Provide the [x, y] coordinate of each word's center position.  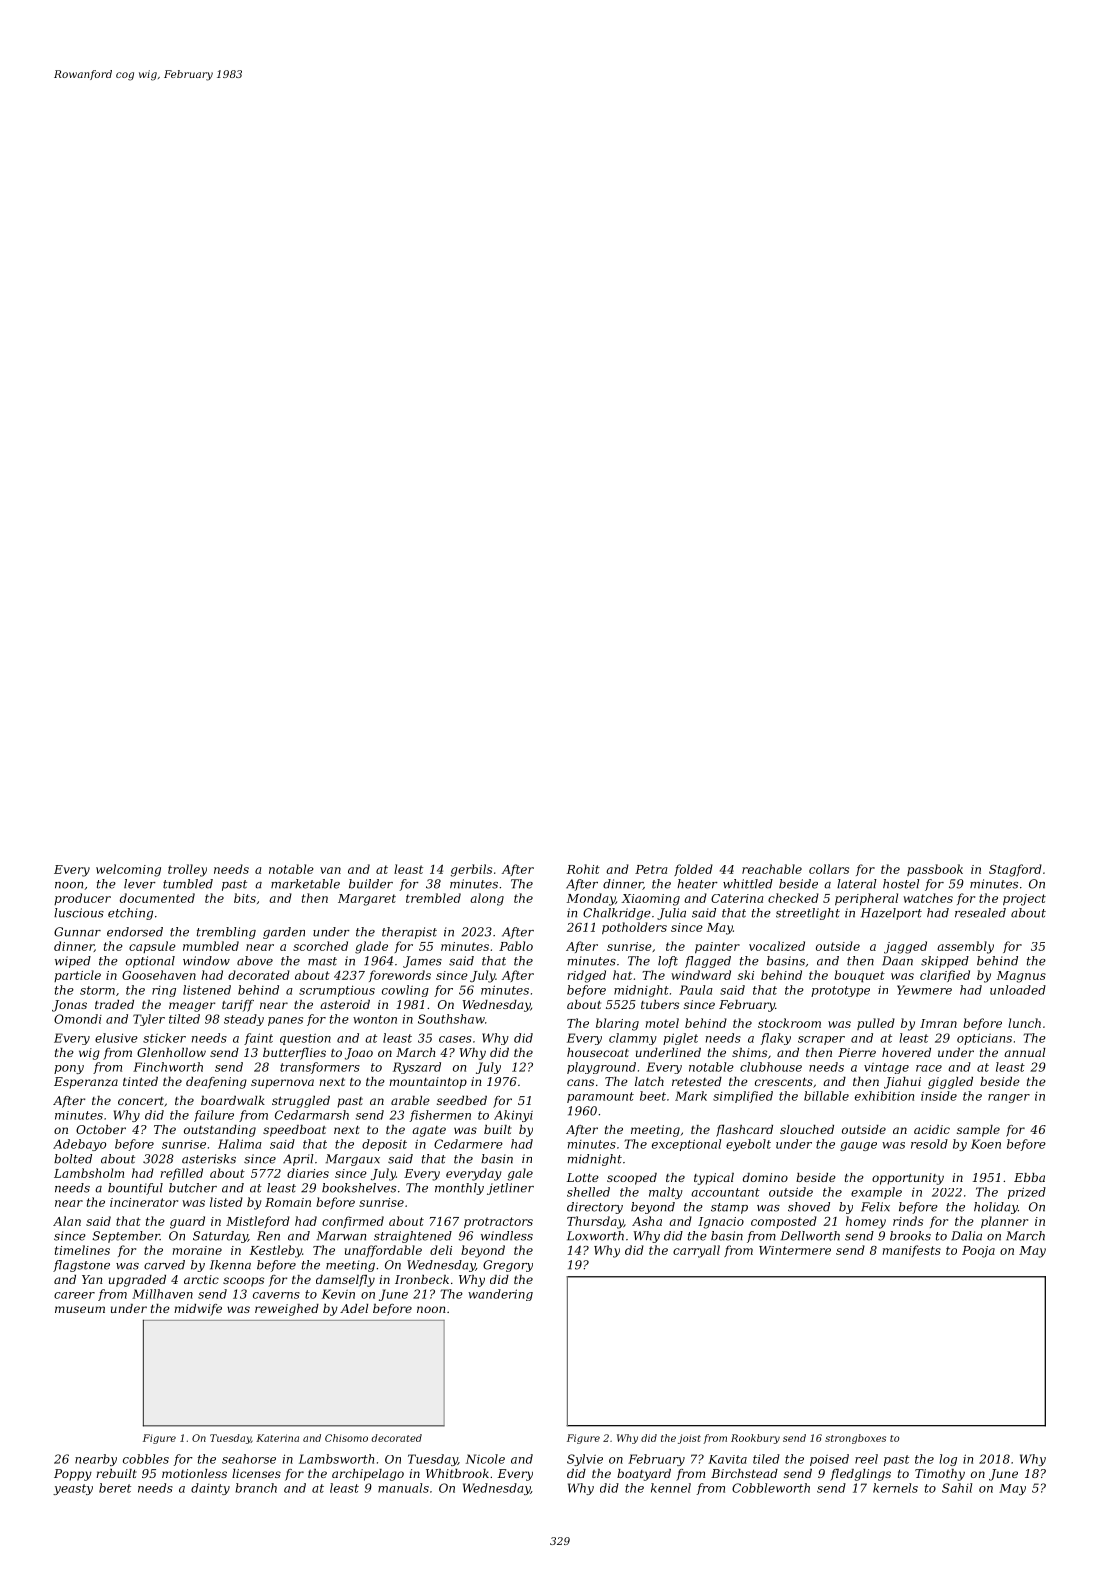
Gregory [508, 1266]
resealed [980, 913]
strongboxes [855, 1439]
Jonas [69, 1006]
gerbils [471, 870]
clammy [633, 1039]
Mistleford [258, 1222]
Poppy [73, 1475]
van [330, 870]
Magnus [1021, 977]
